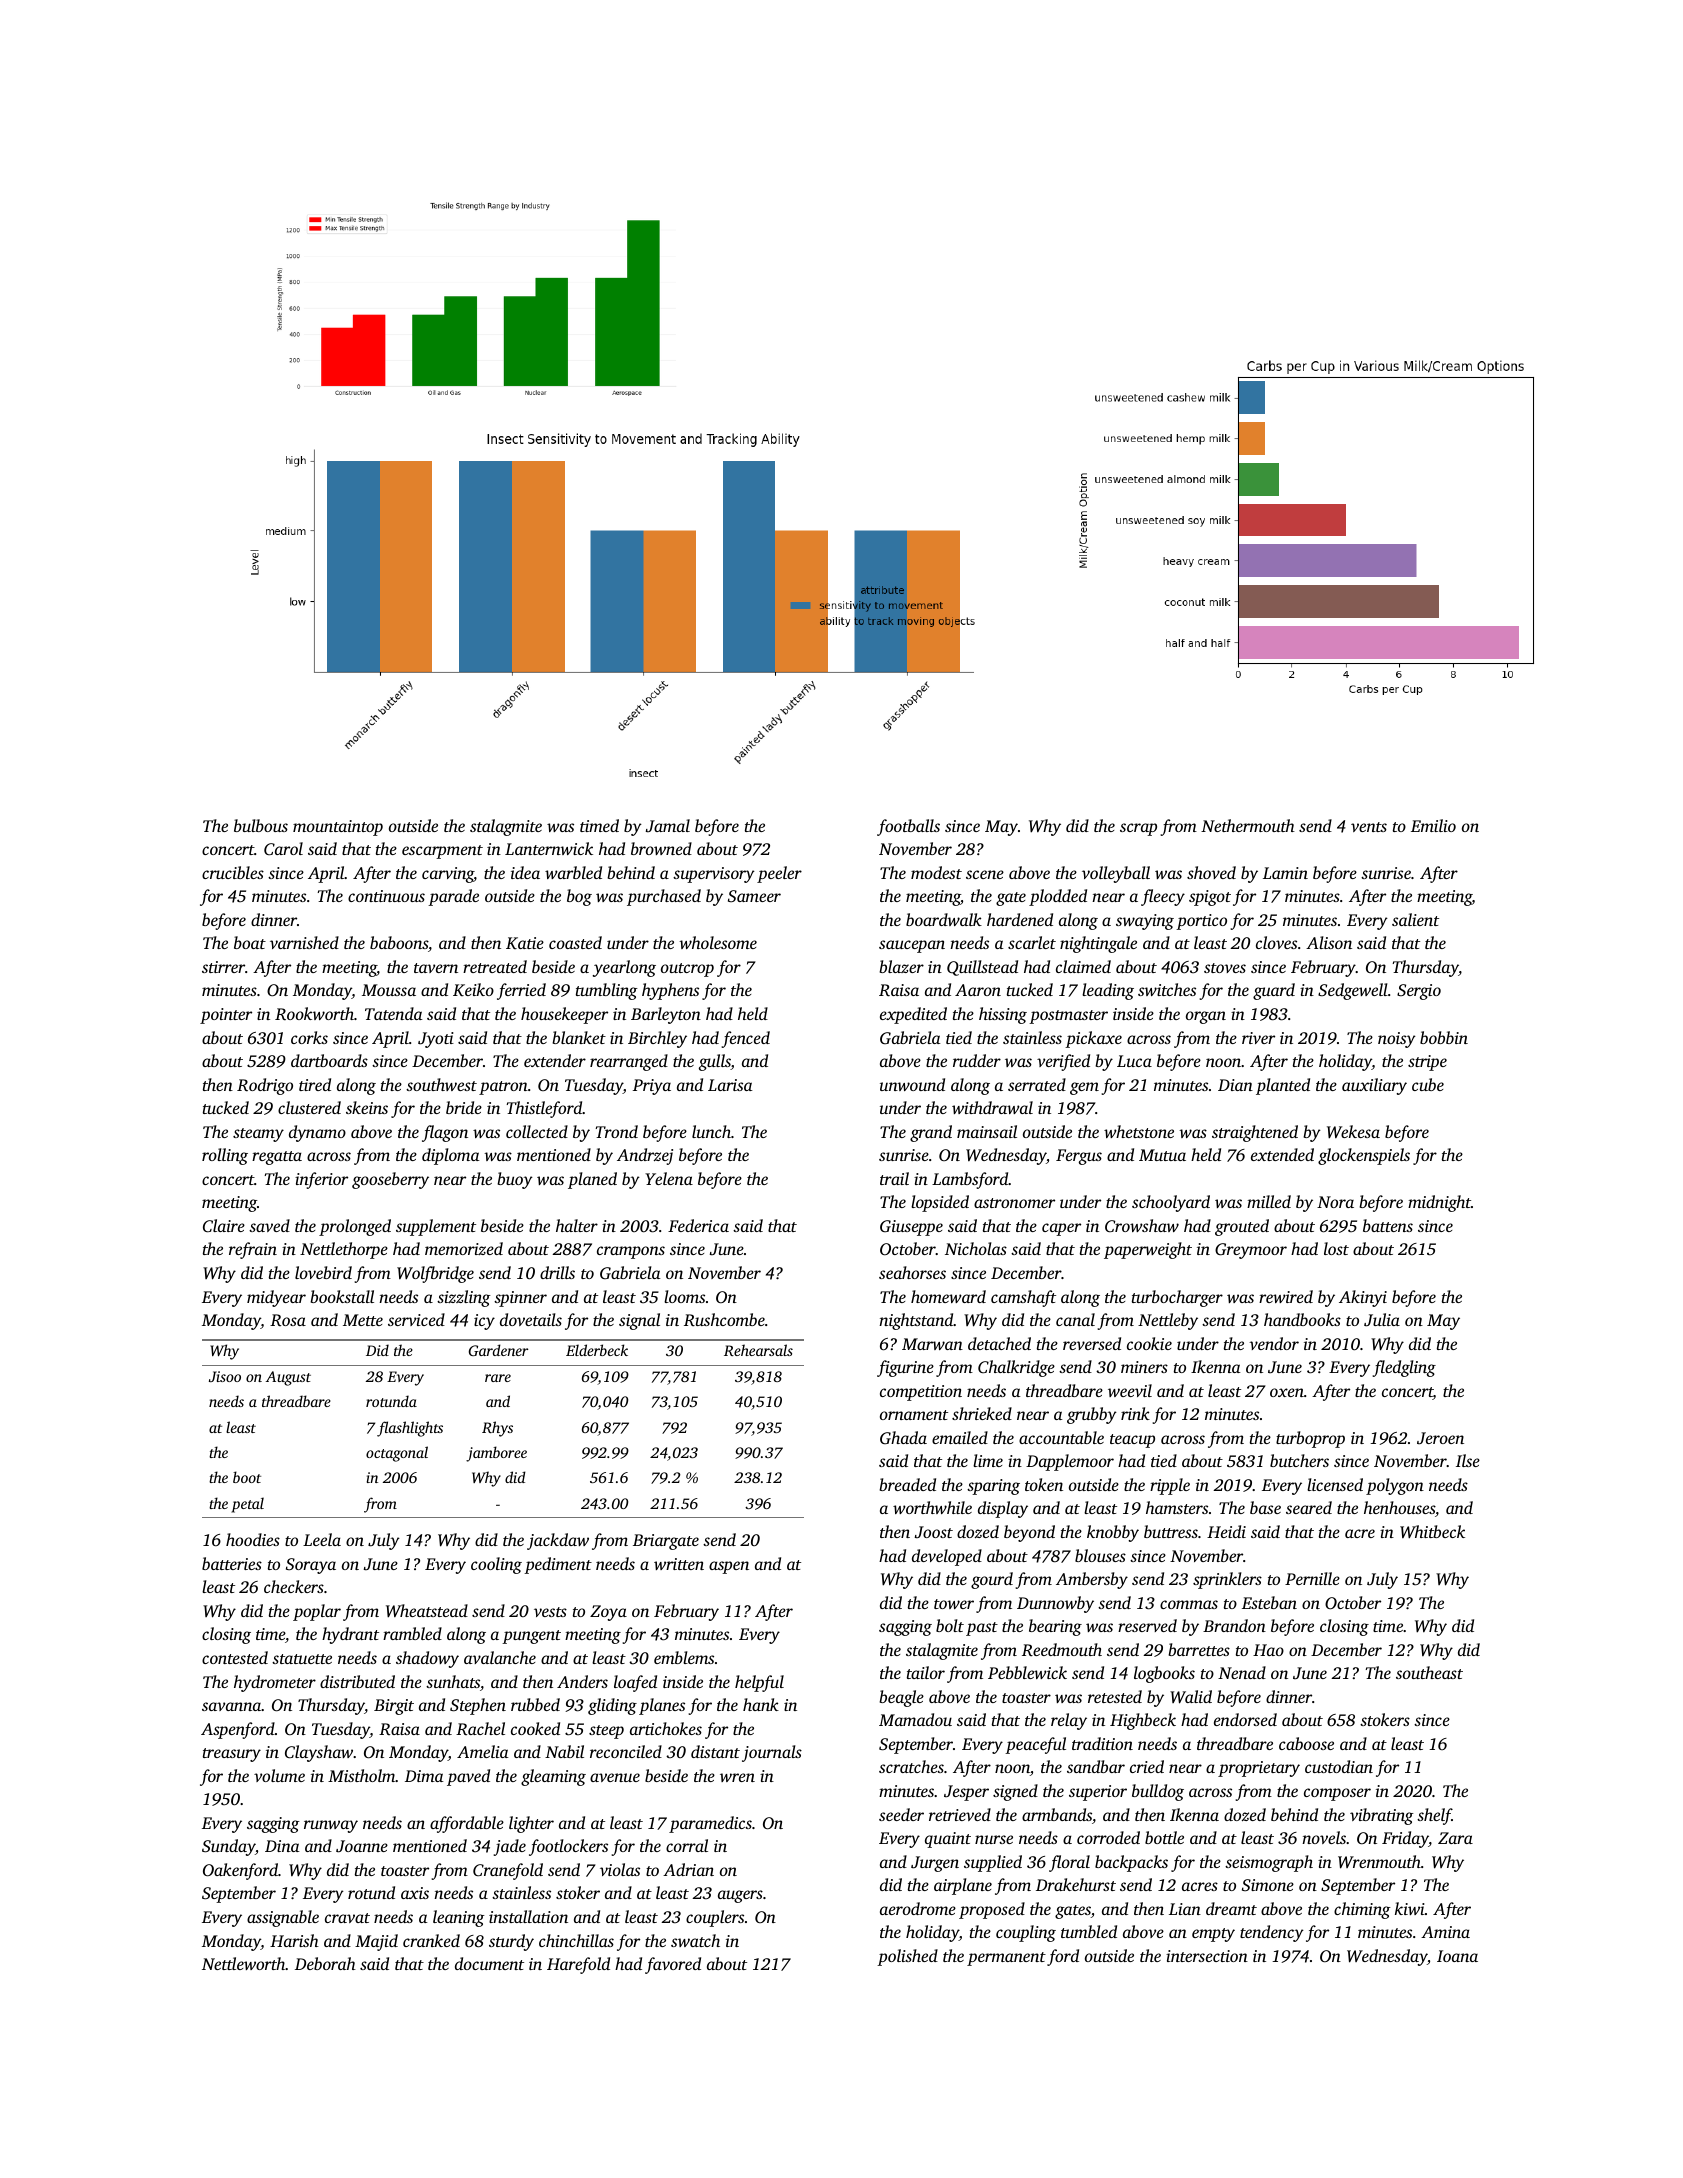  What do you see at coordinates (233, 872) in the image?
I see `crucibles` at bounding box center [233, 872].
